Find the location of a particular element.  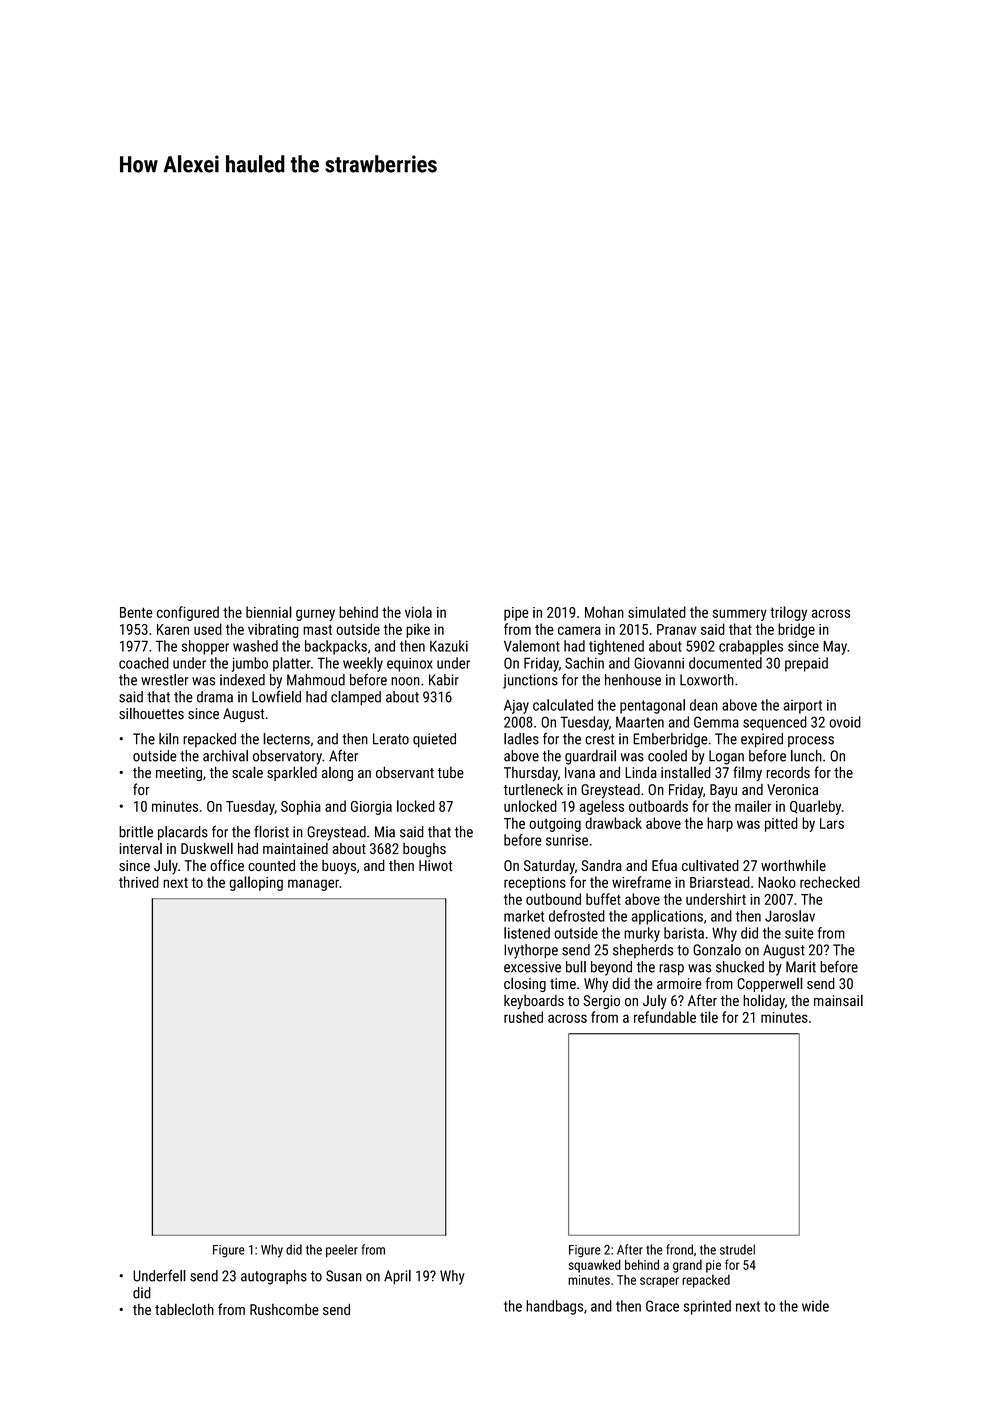

clamped is located at coordinates (356, 698).
